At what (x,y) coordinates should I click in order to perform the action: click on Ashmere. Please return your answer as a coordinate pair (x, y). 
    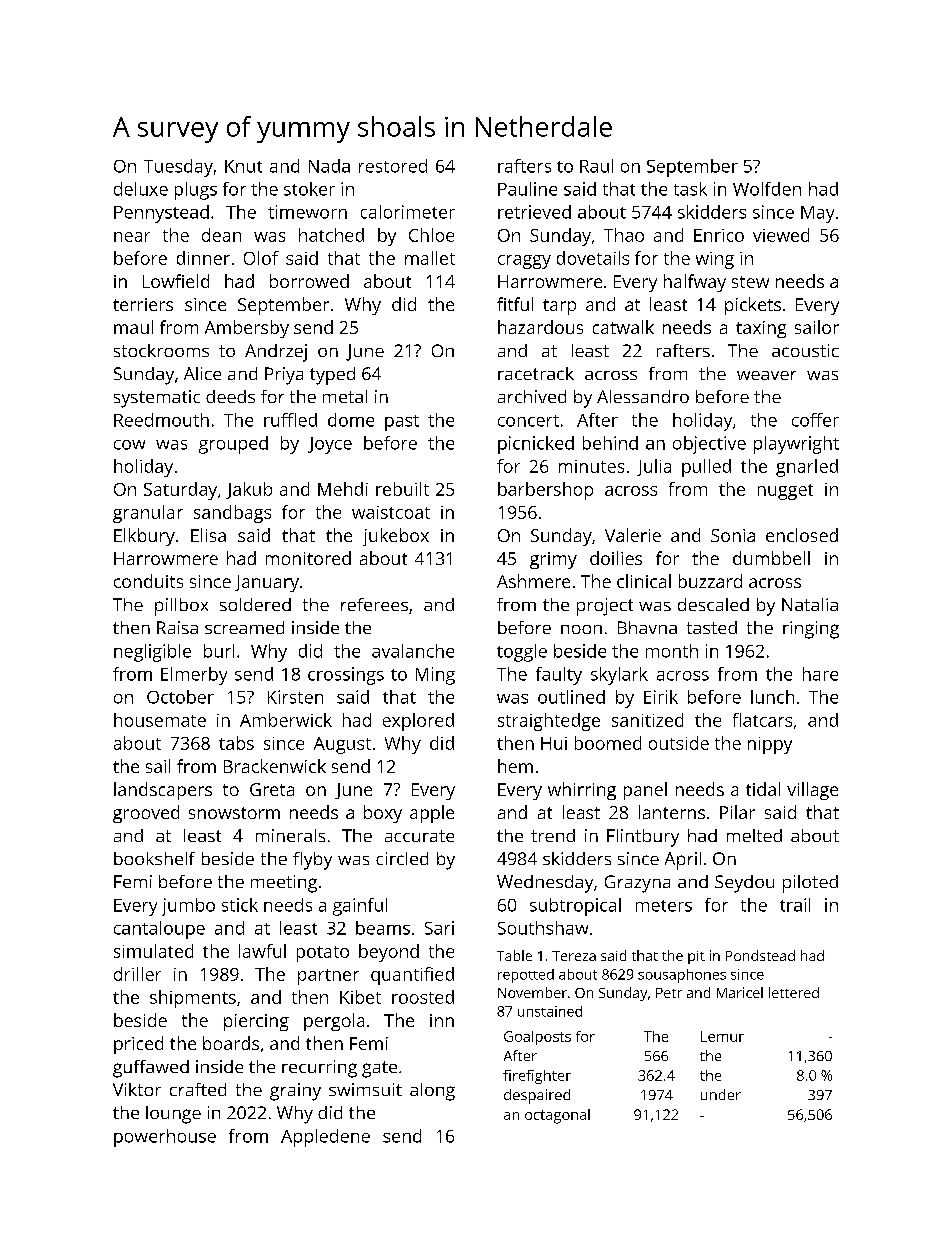
    Looking at the image, I should click on (533, 581).
